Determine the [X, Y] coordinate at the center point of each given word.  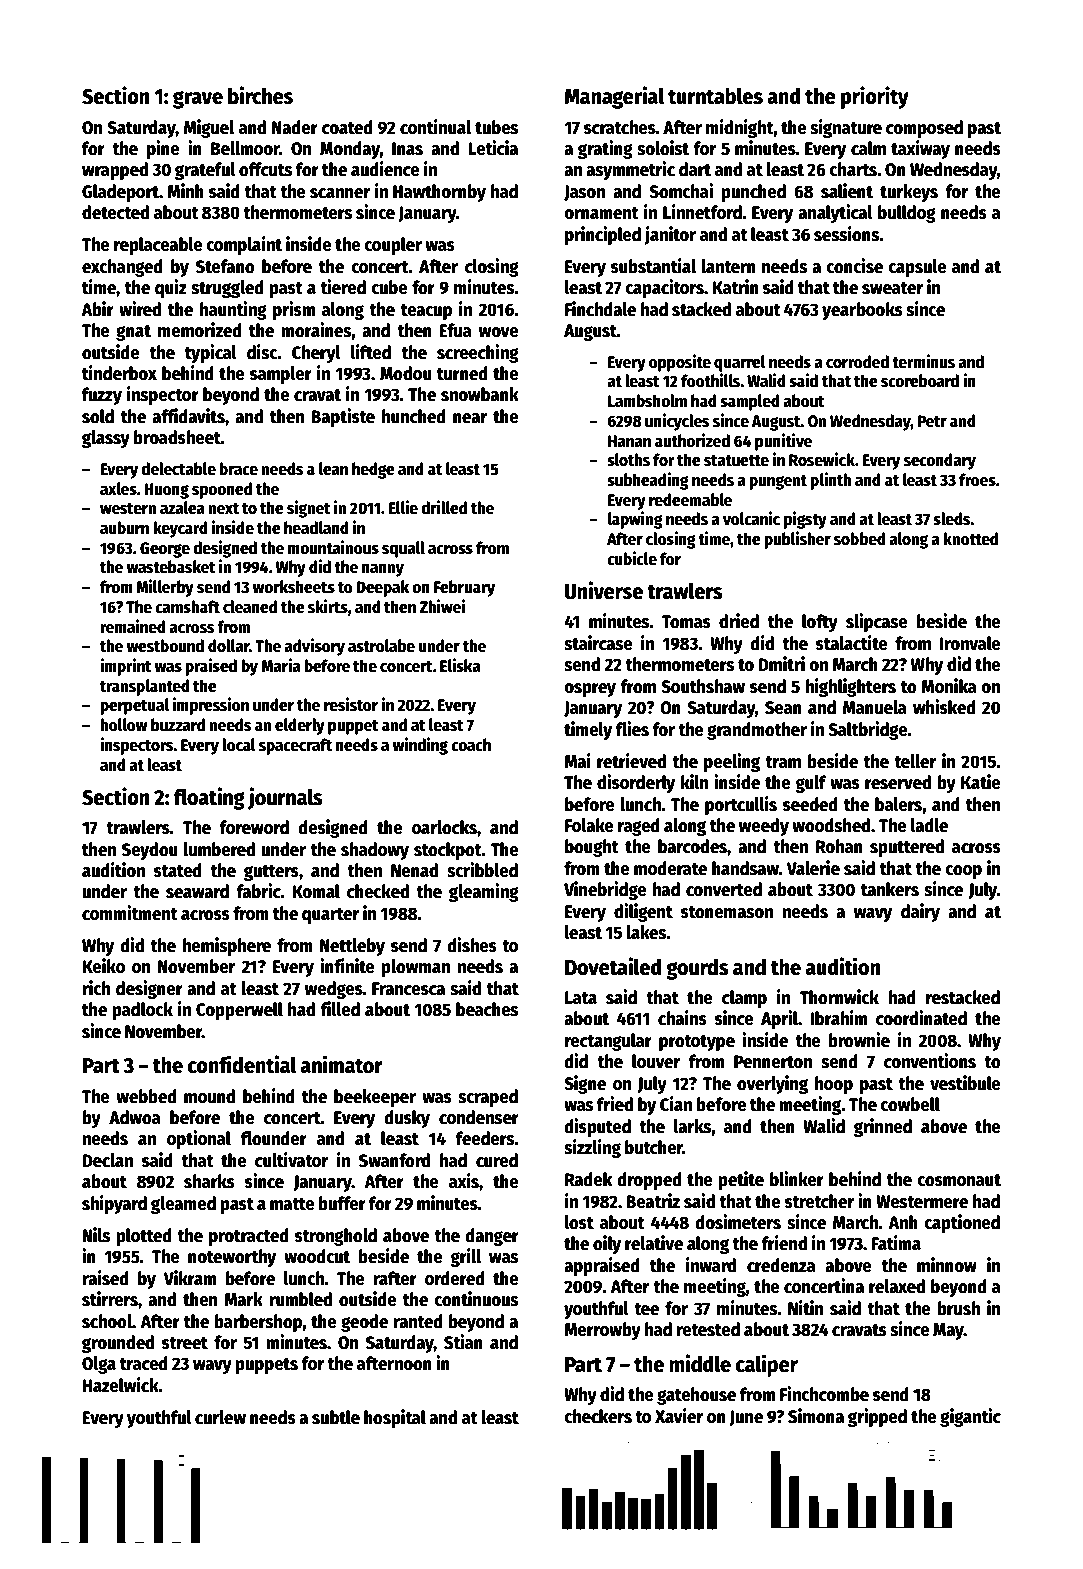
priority [875, 97]
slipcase [877, 622]
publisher [797, 540]
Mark [243, 1299]
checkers [598, 1416]
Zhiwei [442, 606]
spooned [222, 490]
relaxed [897, 1286]
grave [198, 100]
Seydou [150, 851]
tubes [496, 127]
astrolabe [381, 646]
